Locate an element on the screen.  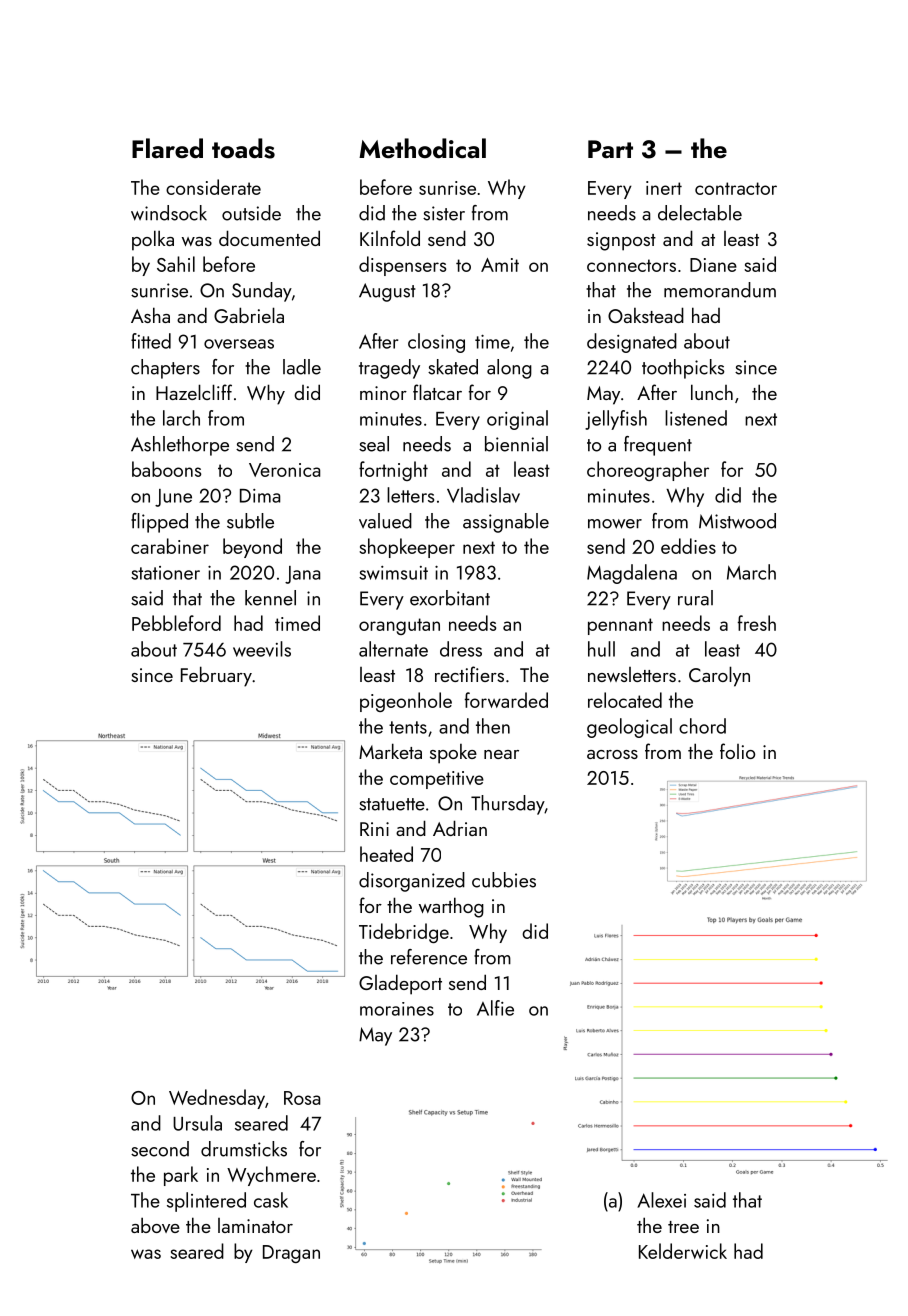
Methodical is located at coordinates (422, 148).
